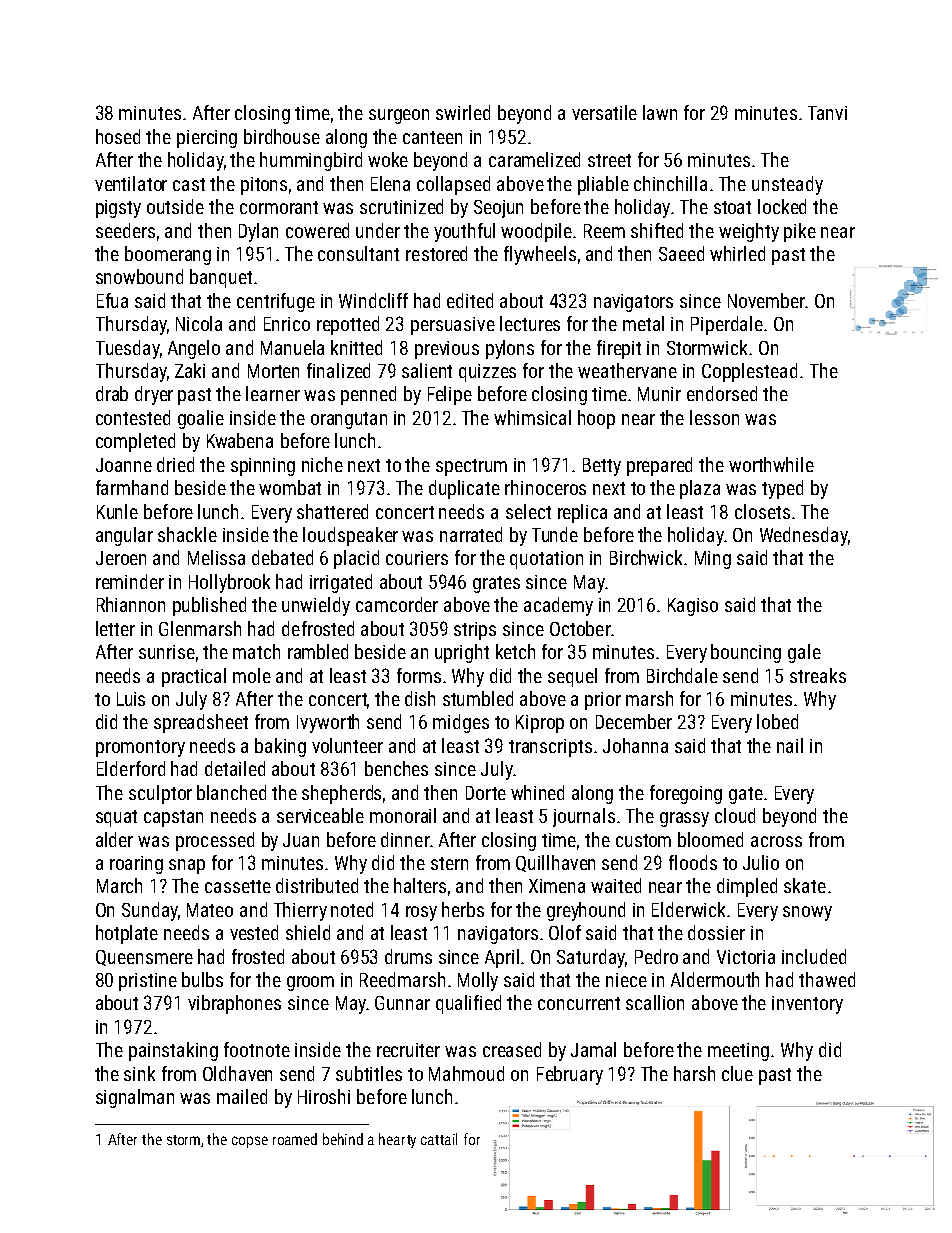  I want to click on shackle, so click(187, 534).
